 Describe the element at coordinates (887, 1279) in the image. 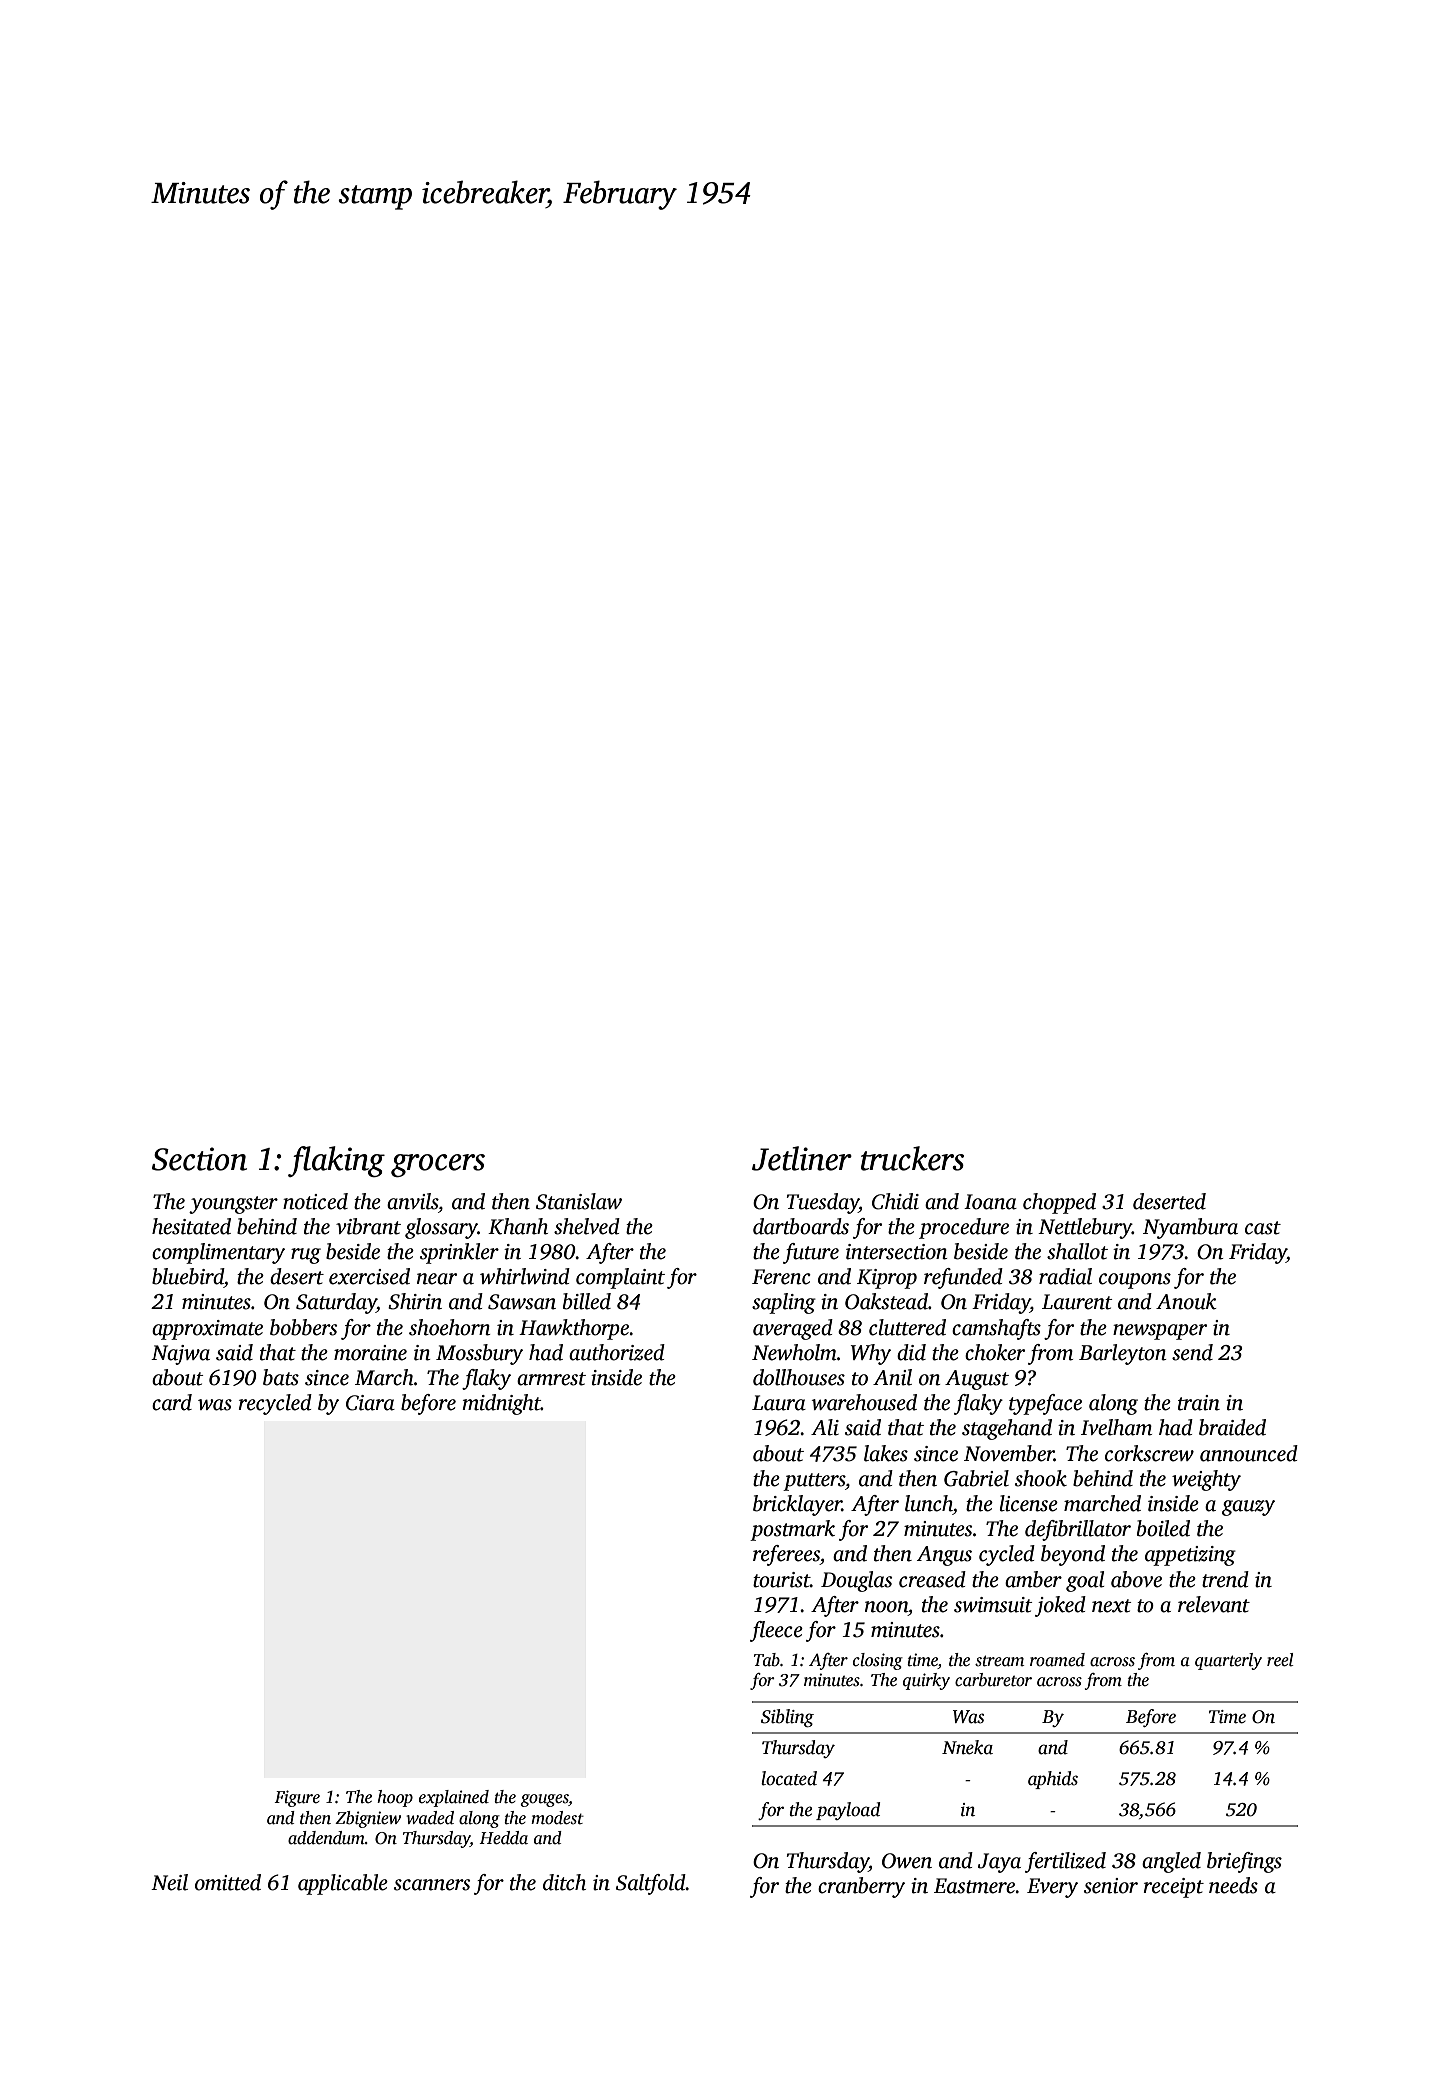

I see `Kiprop` at that location.
